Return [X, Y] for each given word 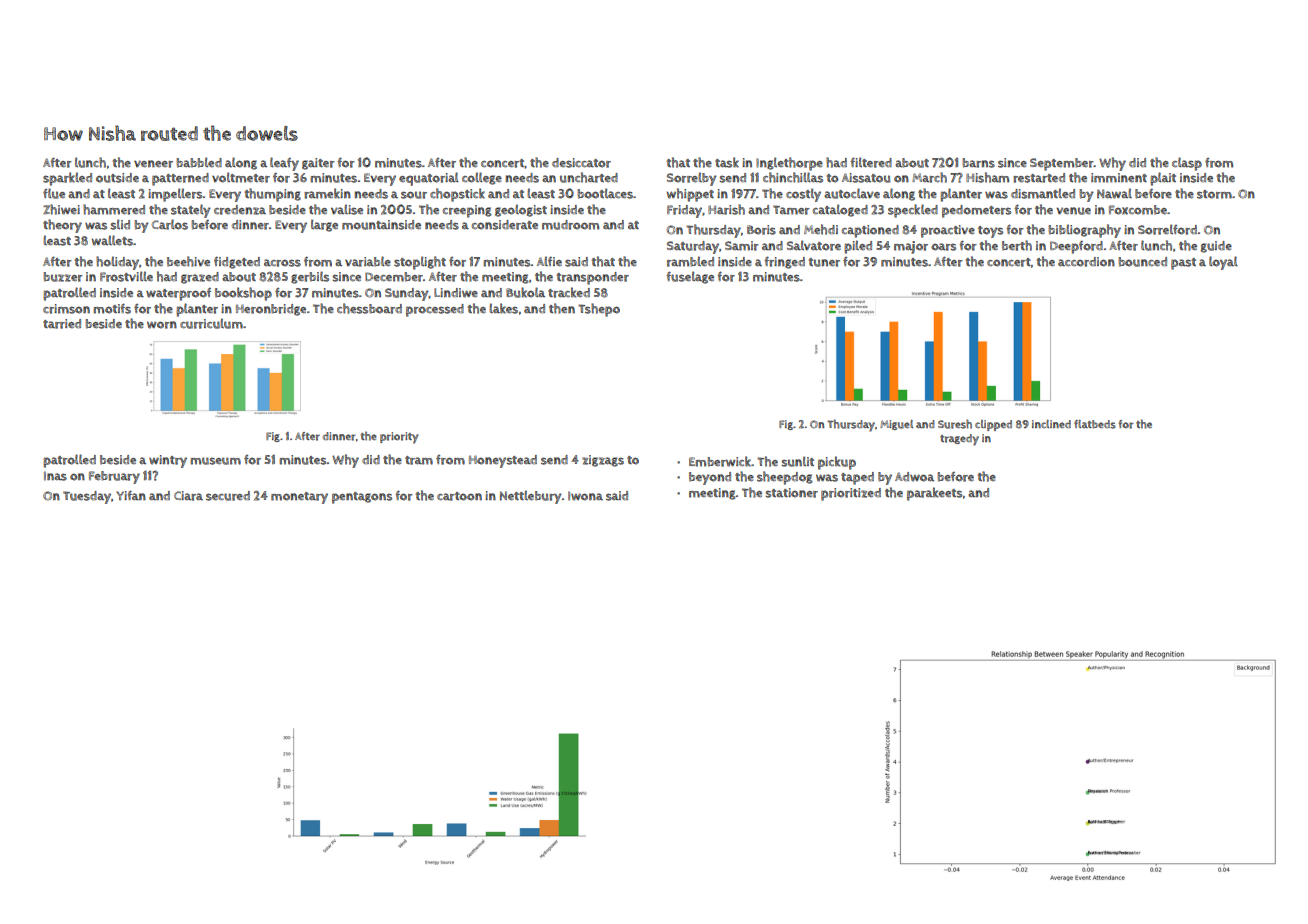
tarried [62, 324]
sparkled [67, 179]
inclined [1051, 424]
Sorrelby [692, 179]
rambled [690, 261]
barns [979, 163]
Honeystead [503, 461]
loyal [1223, 263]
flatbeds [1095, 424]
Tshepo [599, 310]
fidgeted [237, 263]
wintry [168, 461]
